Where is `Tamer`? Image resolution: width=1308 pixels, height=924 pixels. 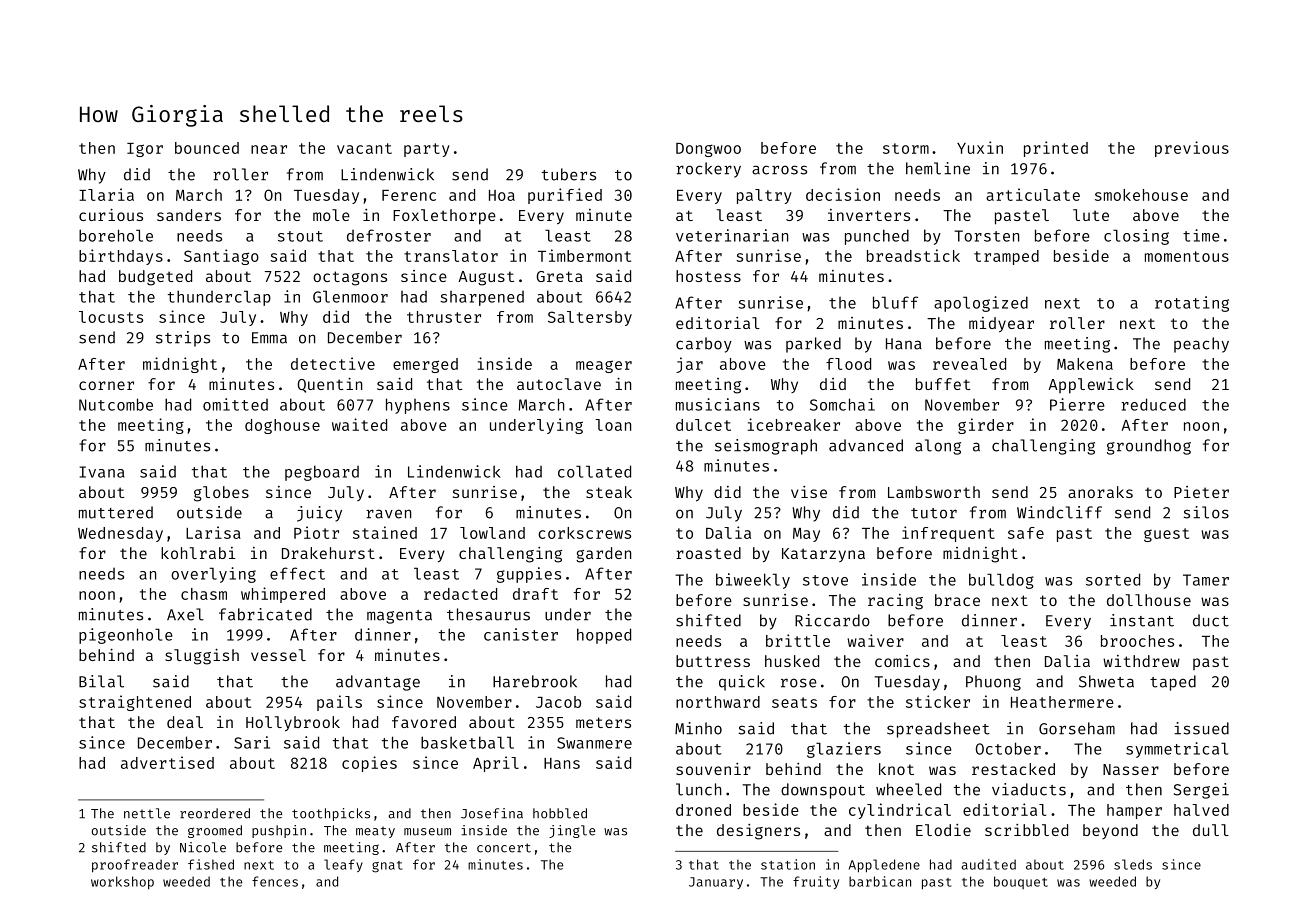 Tamer is located at coordinates (1206, 580).
